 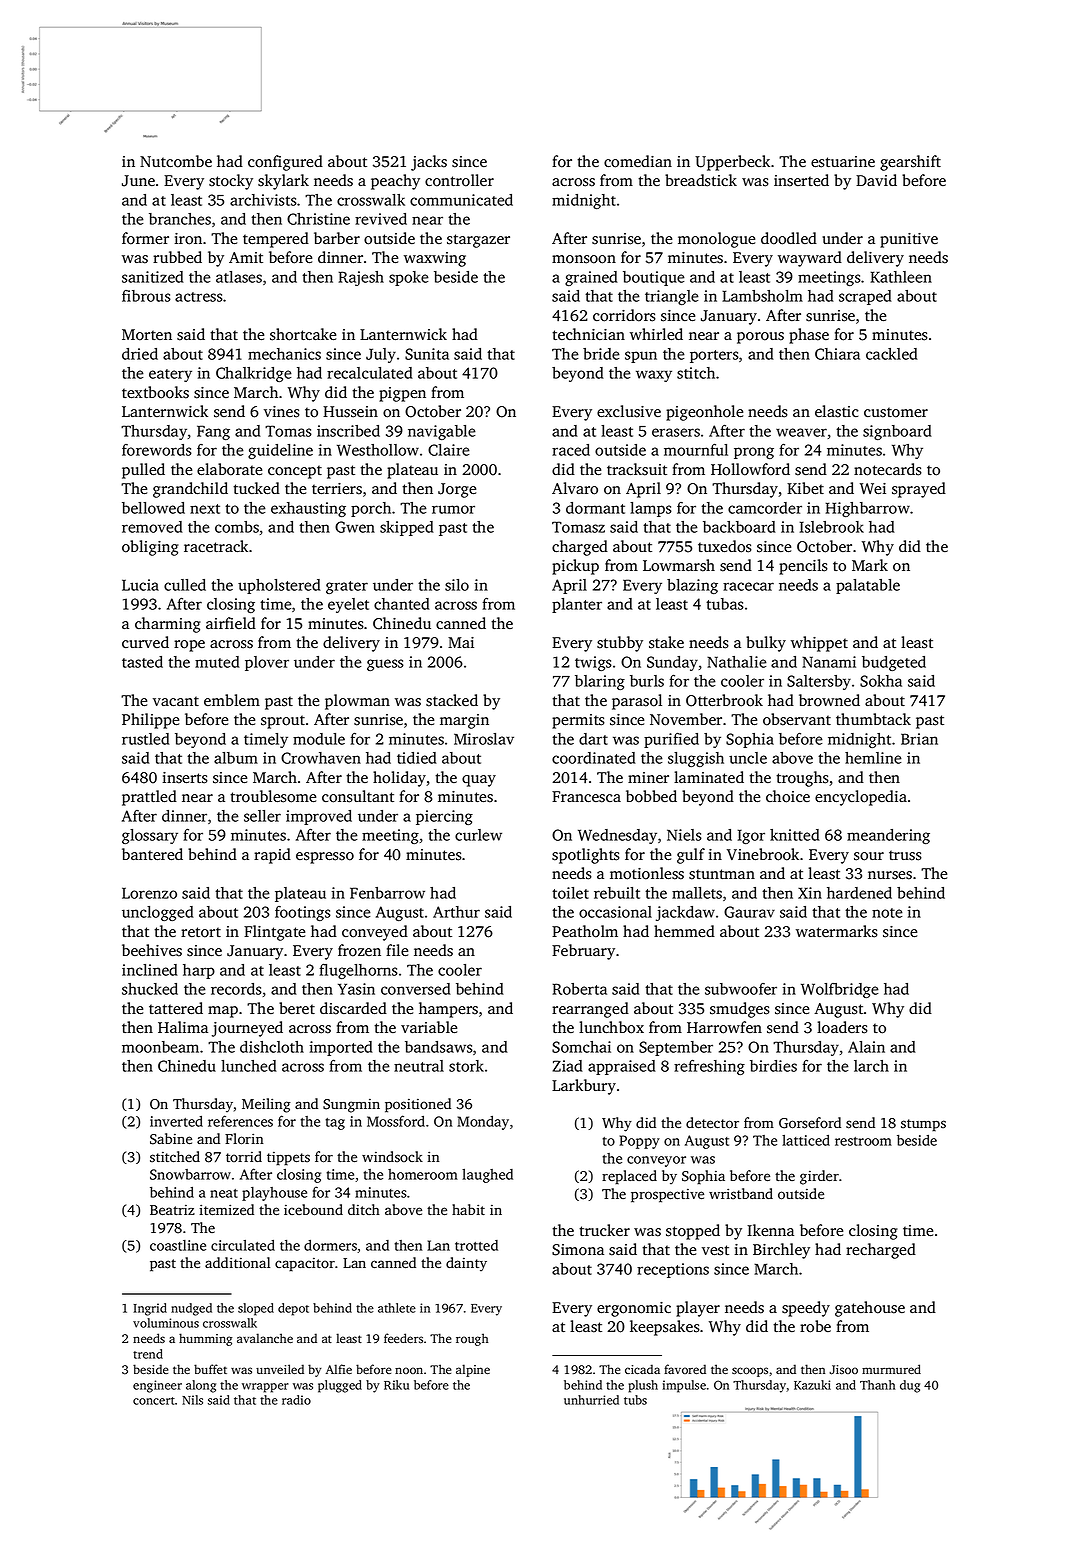 What do you see at coordinates (232, 700) in the screenshot?
I see `emblem` at bounding box center [232, 700].
